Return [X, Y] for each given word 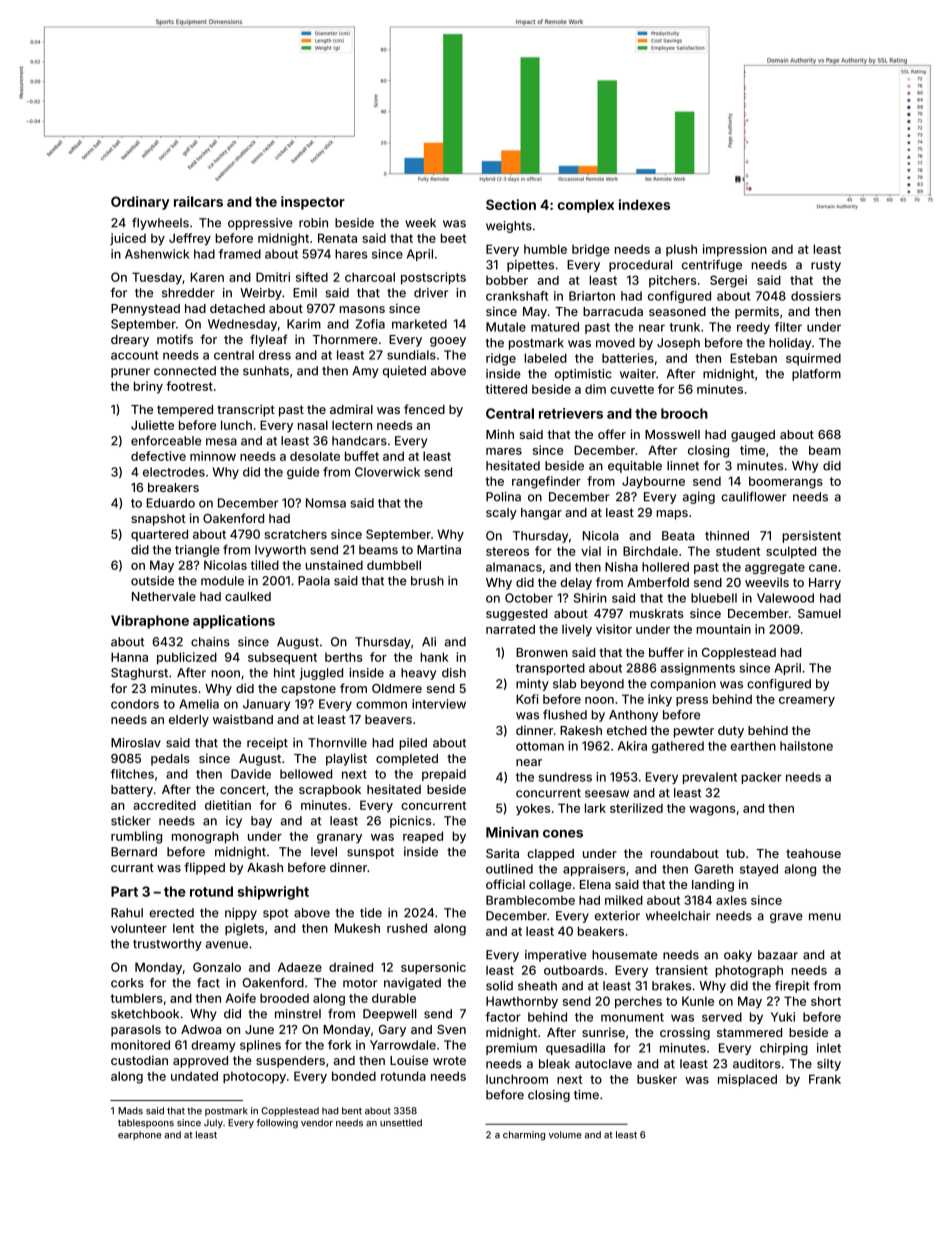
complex [585, 206]
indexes [644, 204]
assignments [698, 669]
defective [158, 456]
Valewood [785, 598]
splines [260, 1046]
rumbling [136, 837]
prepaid [444, 775]
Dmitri [273, 277]
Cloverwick [387, 472]
